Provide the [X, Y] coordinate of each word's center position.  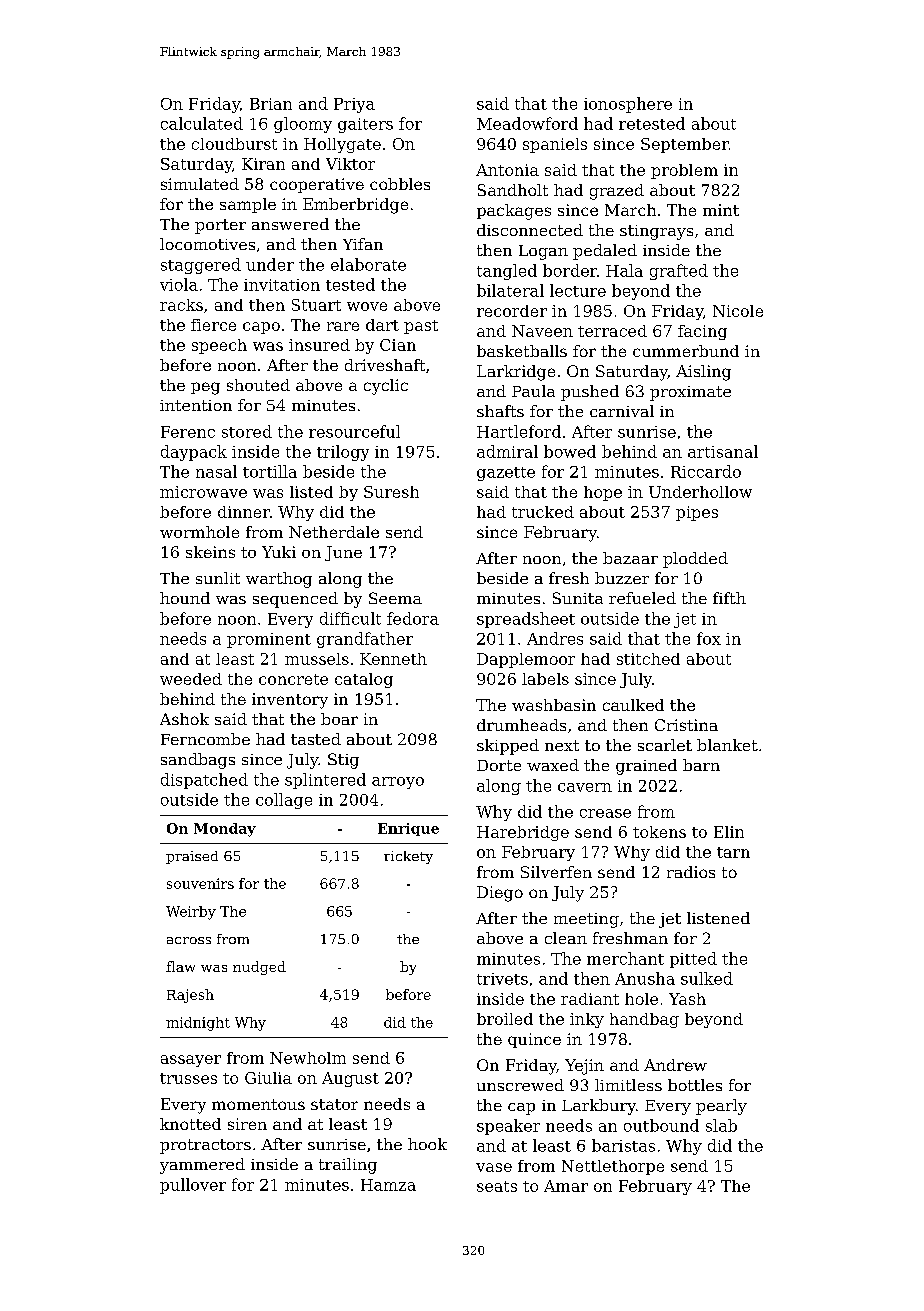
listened [718, 918]
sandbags [198, 761]
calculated [202, 123]
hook [427, 1144]
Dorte [499, 765]
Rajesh [190, 996]
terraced [612, 331]
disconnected [530, 230]
